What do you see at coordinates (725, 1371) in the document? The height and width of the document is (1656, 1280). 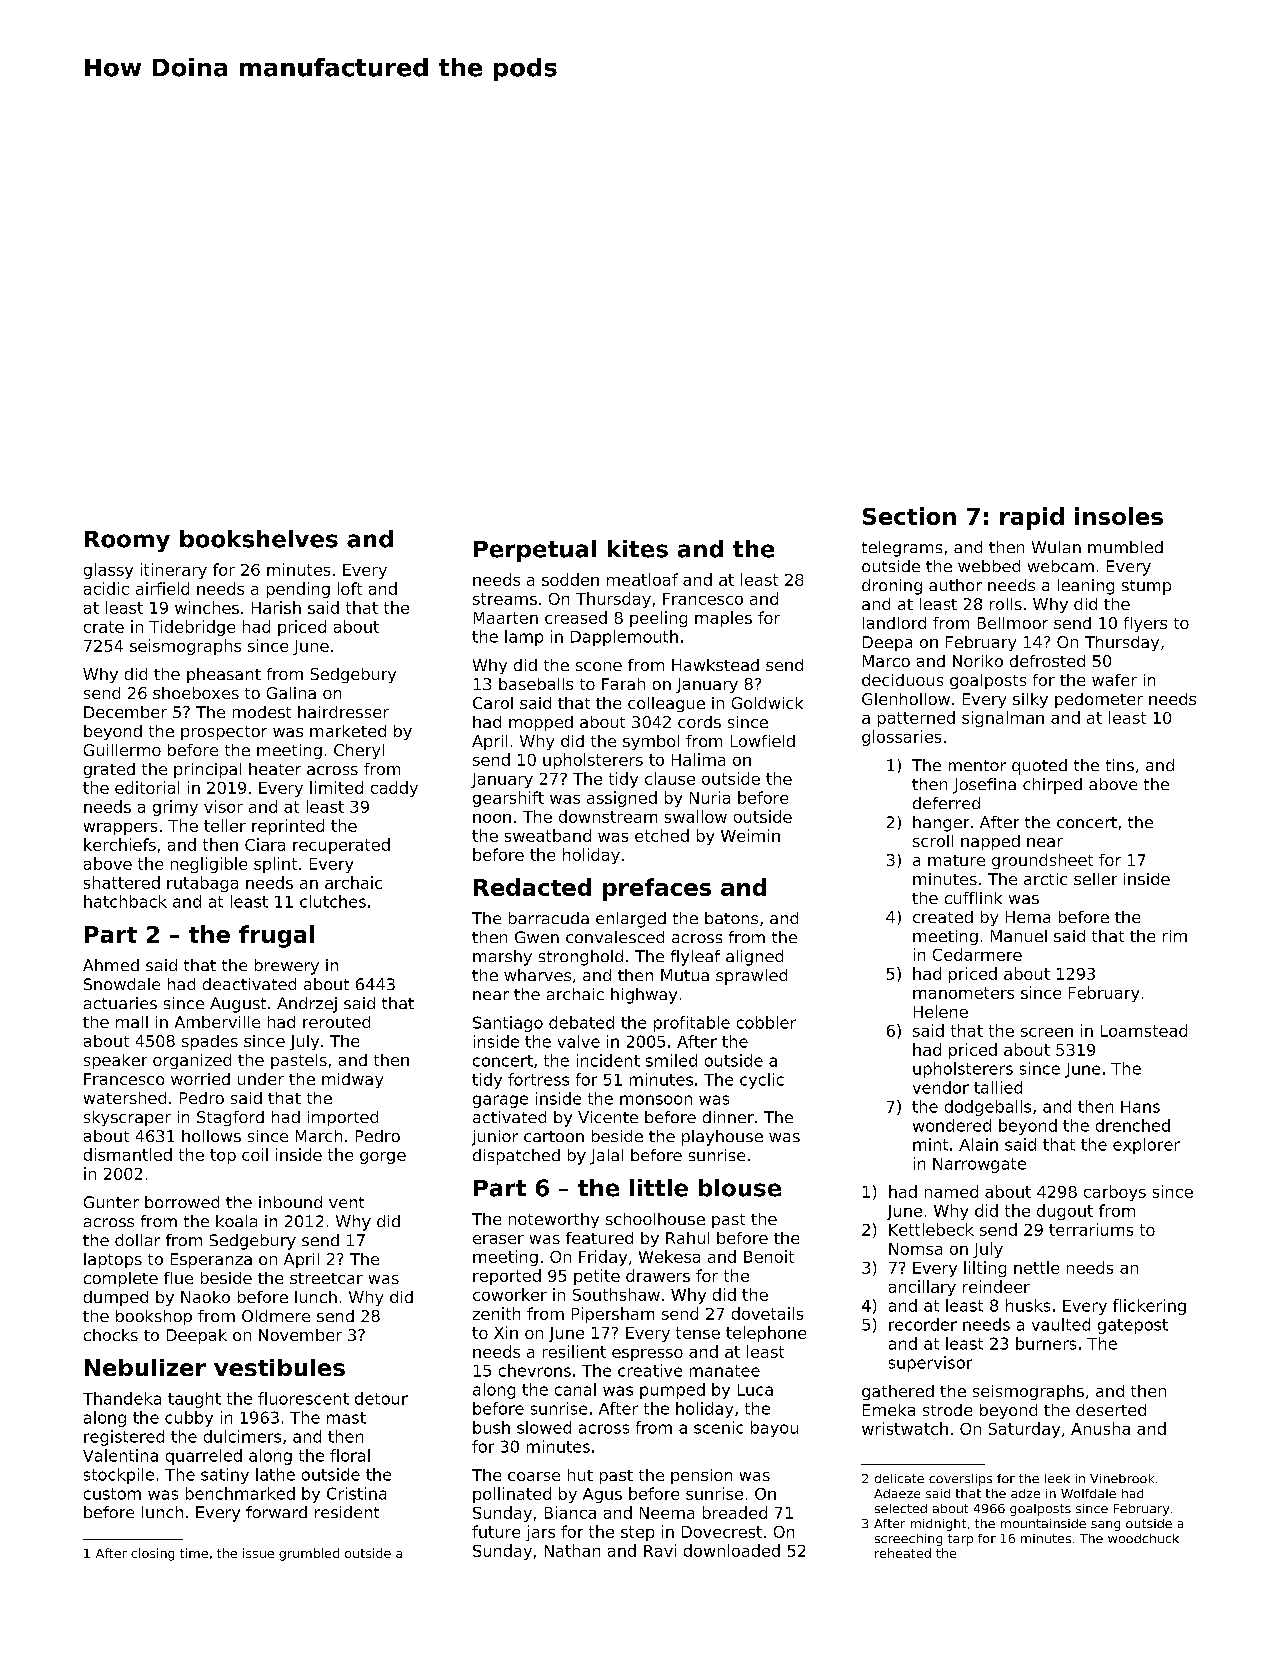 I see `manatee` at bounding box center [725, 1371].
